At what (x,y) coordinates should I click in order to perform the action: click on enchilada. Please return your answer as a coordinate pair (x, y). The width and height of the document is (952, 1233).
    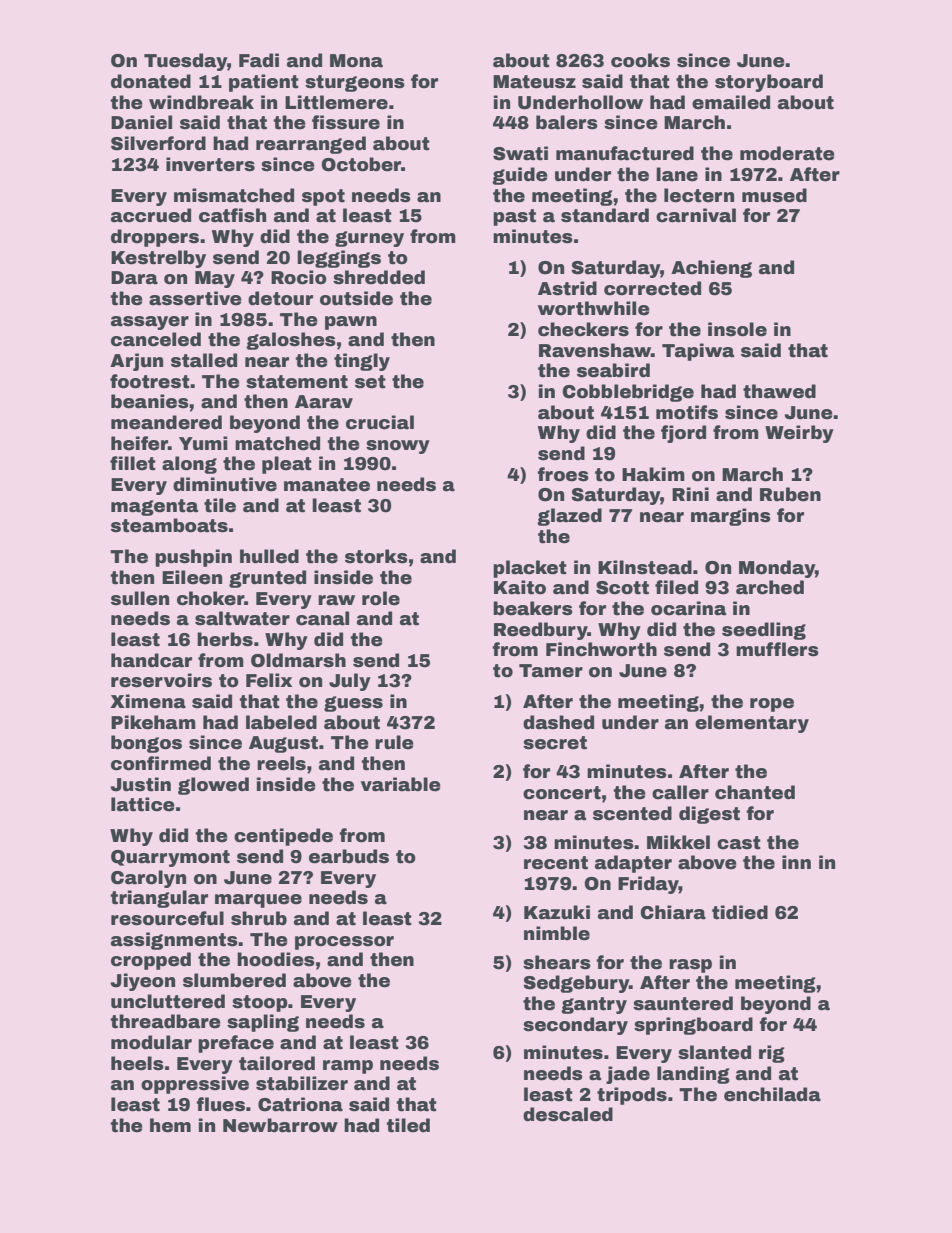
    Looking at the image, I should click on (772, 1094).
